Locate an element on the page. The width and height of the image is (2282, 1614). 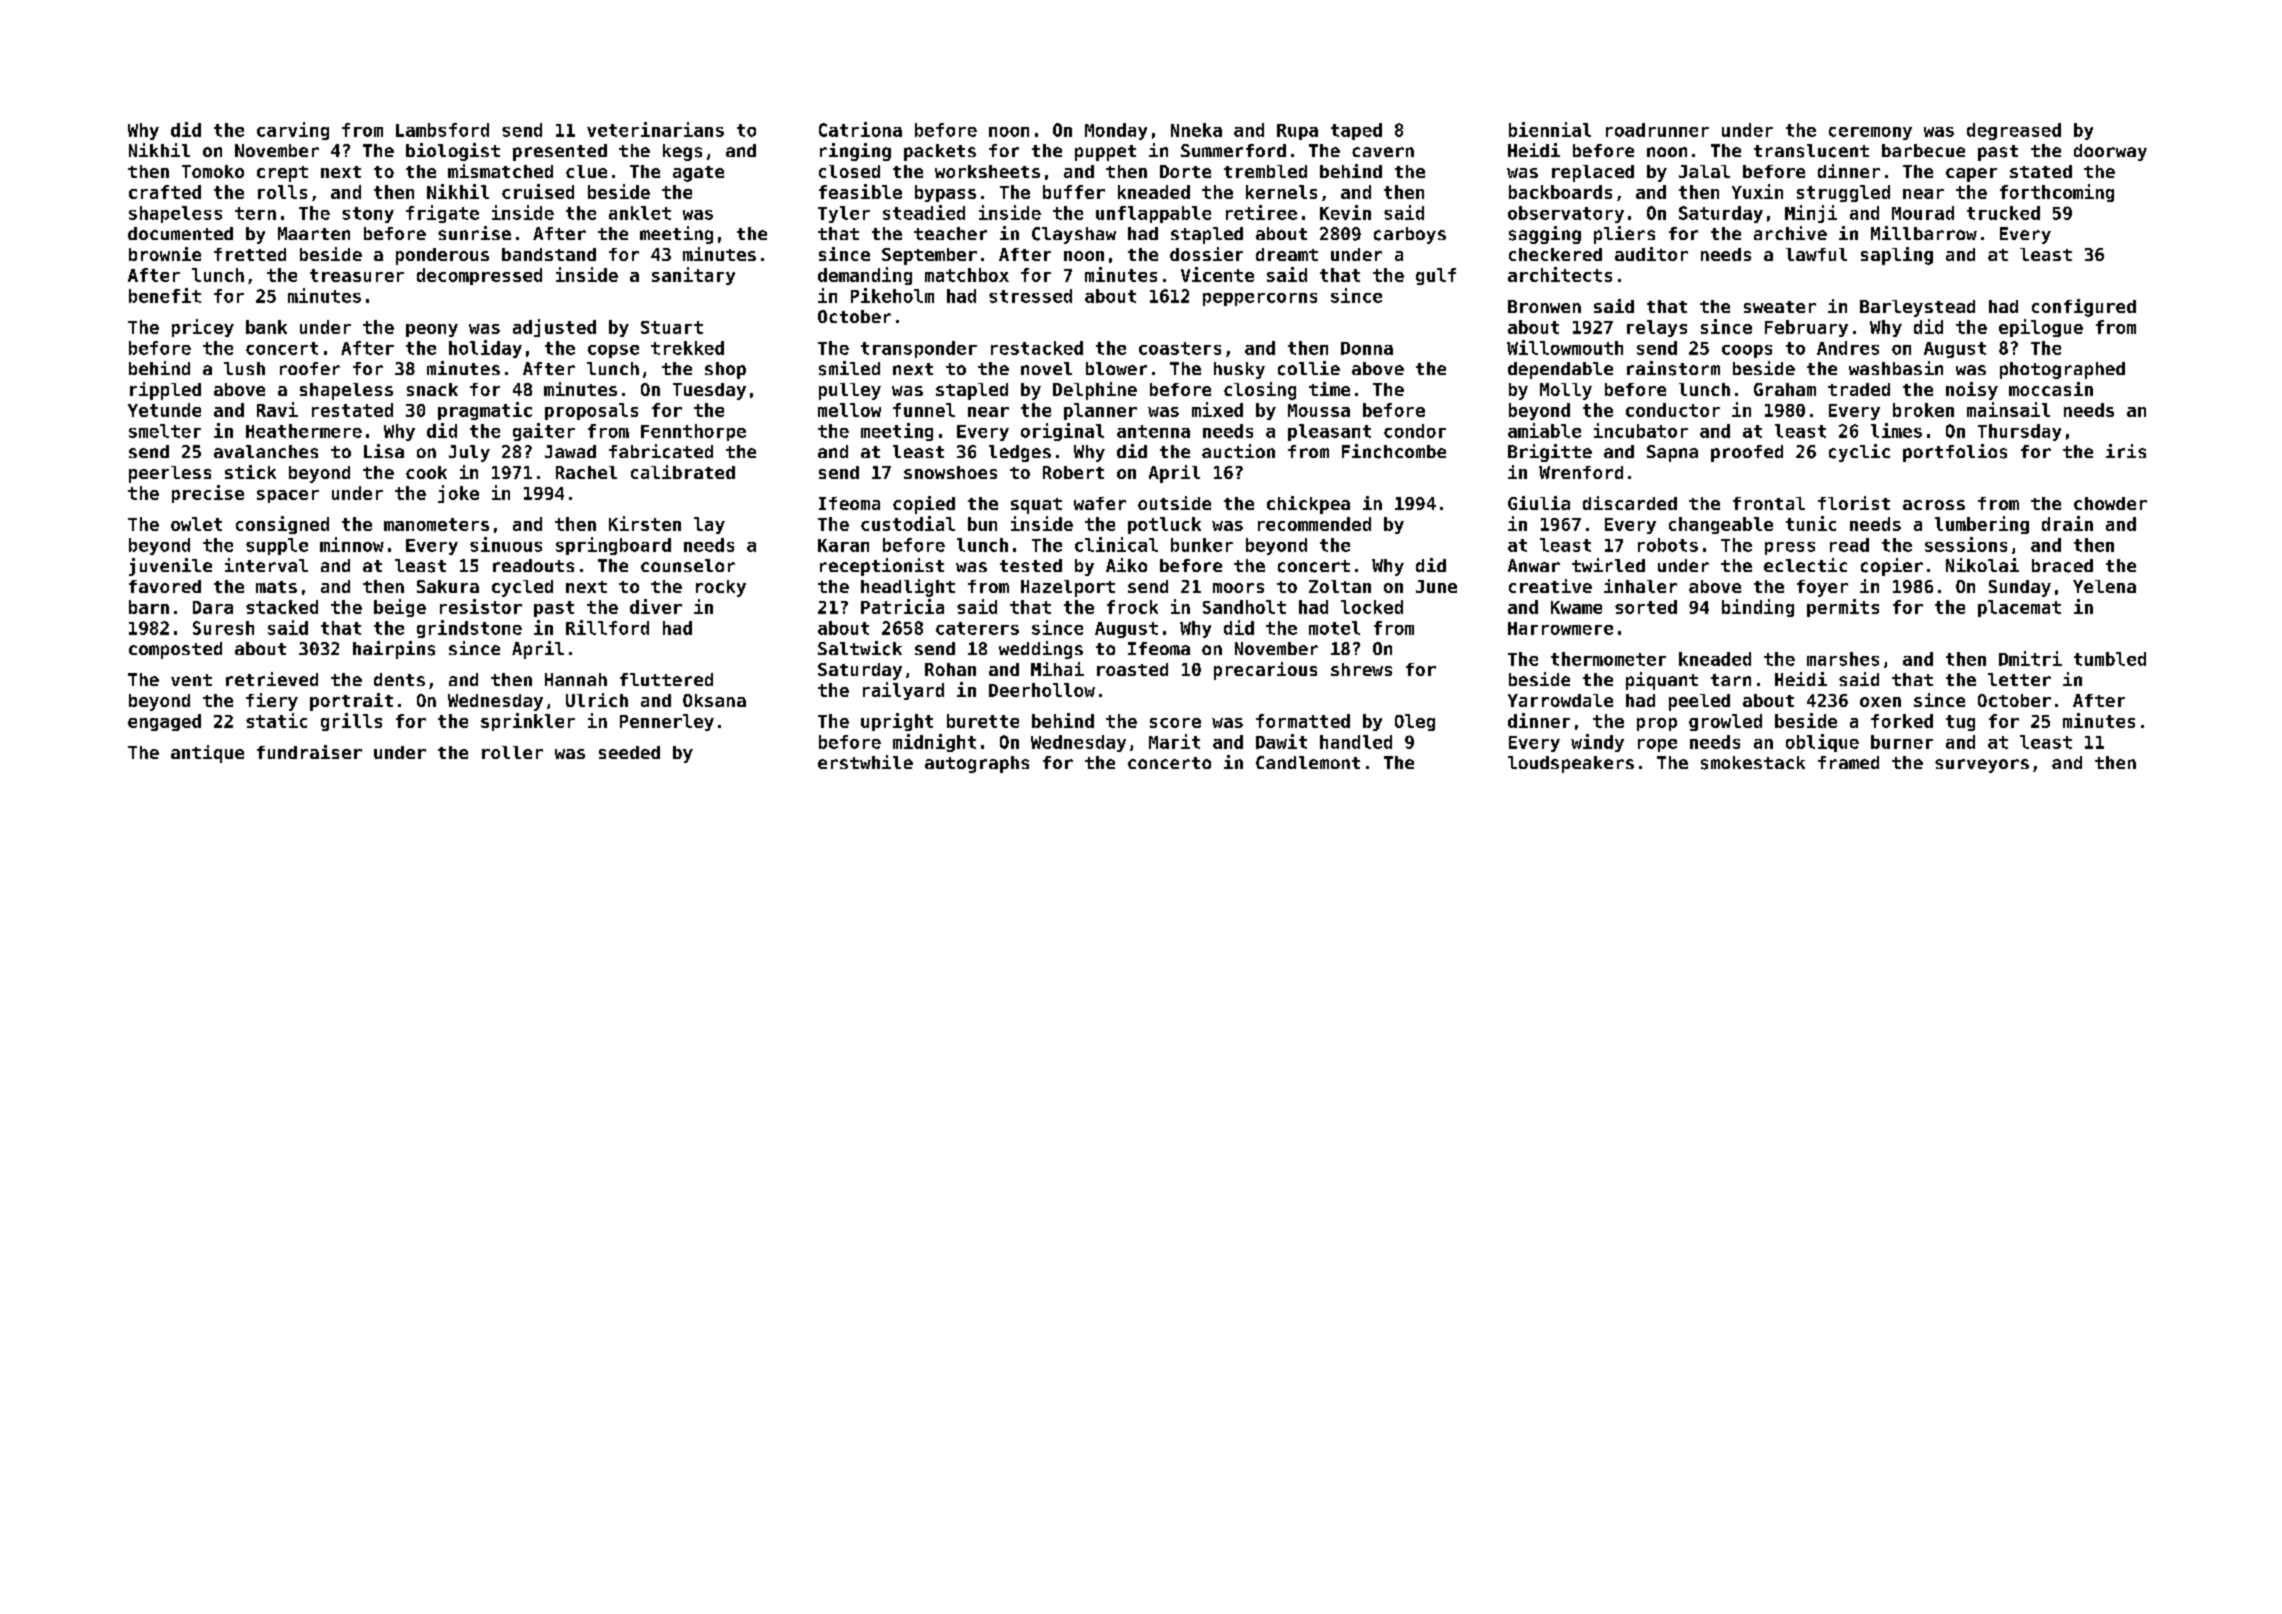
novel is located at coordinates (1046, 368).
